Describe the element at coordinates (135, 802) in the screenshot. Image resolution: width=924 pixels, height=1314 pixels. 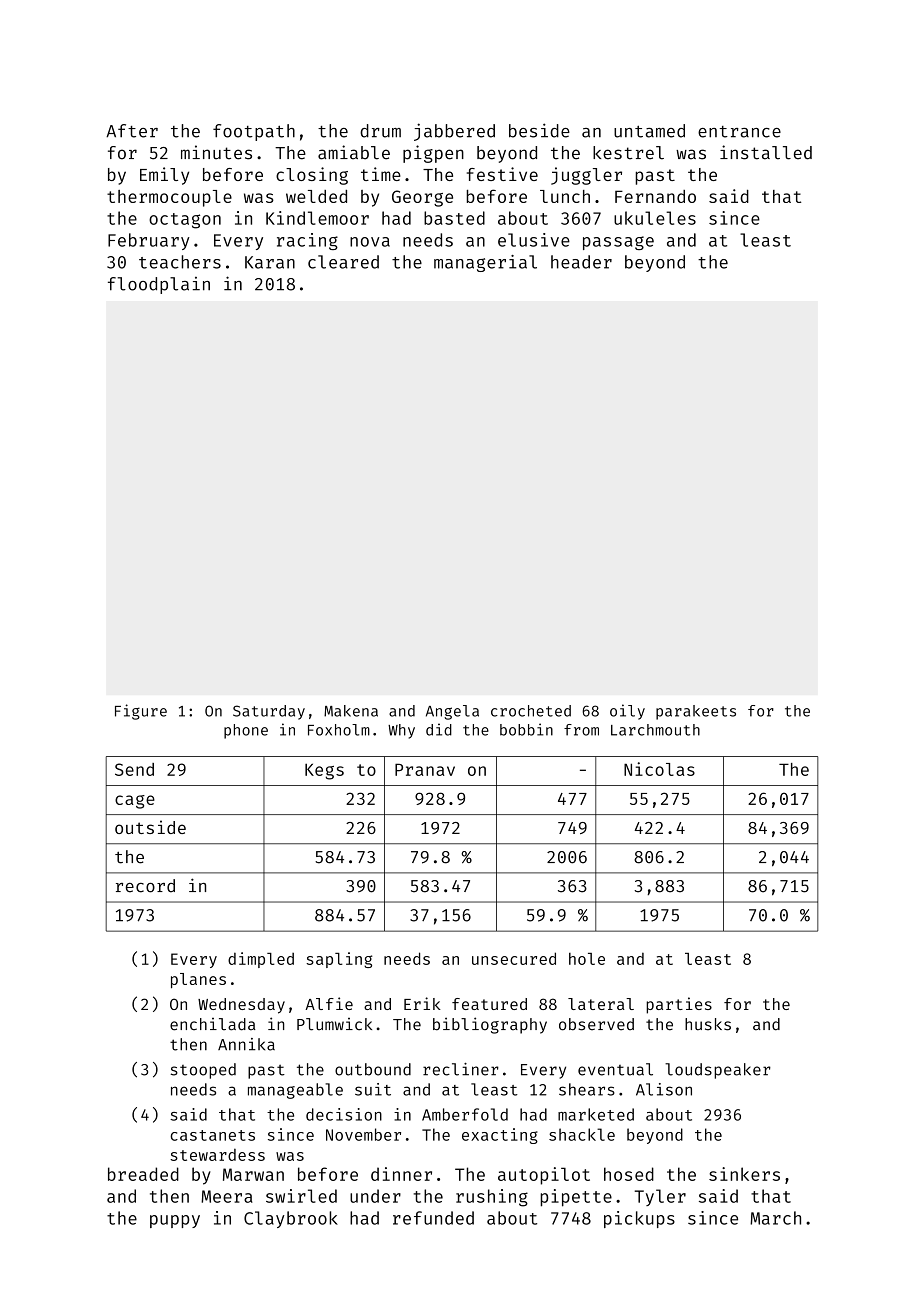
I see `cage` at that location.
